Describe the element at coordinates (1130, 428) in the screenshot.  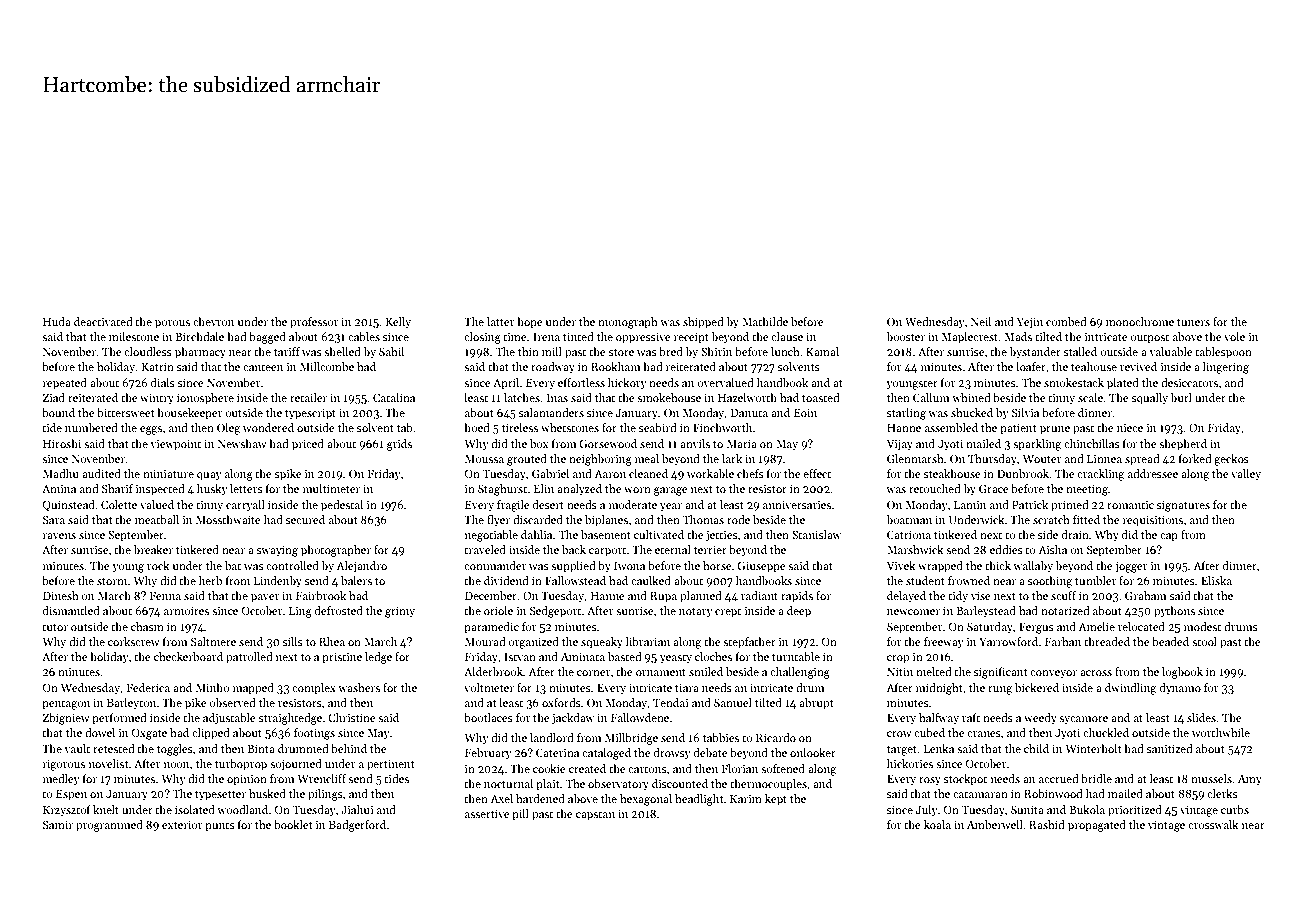
I see `niece` at that location.
